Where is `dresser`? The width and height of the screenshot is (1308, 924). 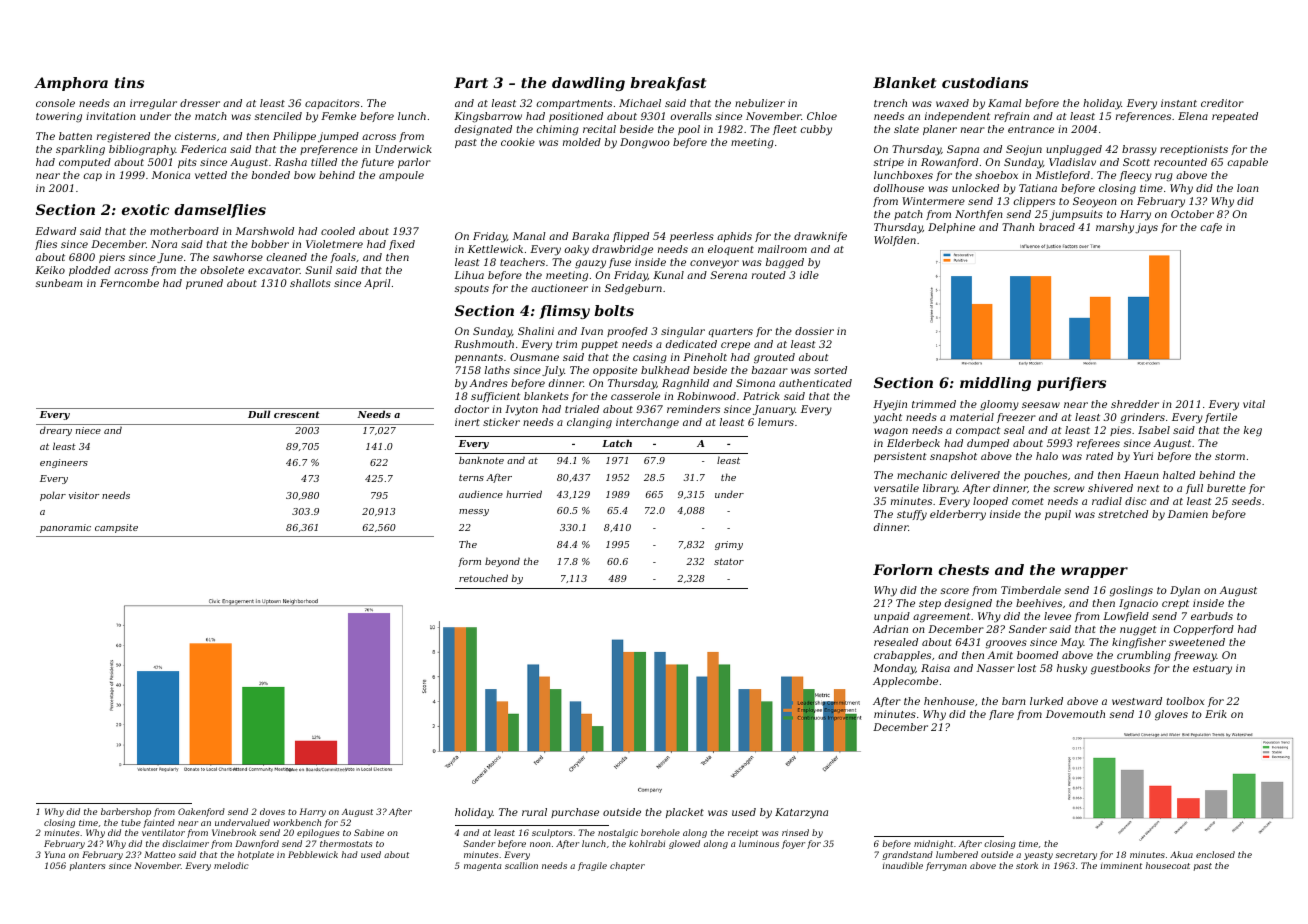 dresser is located at coordinates (200, 103).
